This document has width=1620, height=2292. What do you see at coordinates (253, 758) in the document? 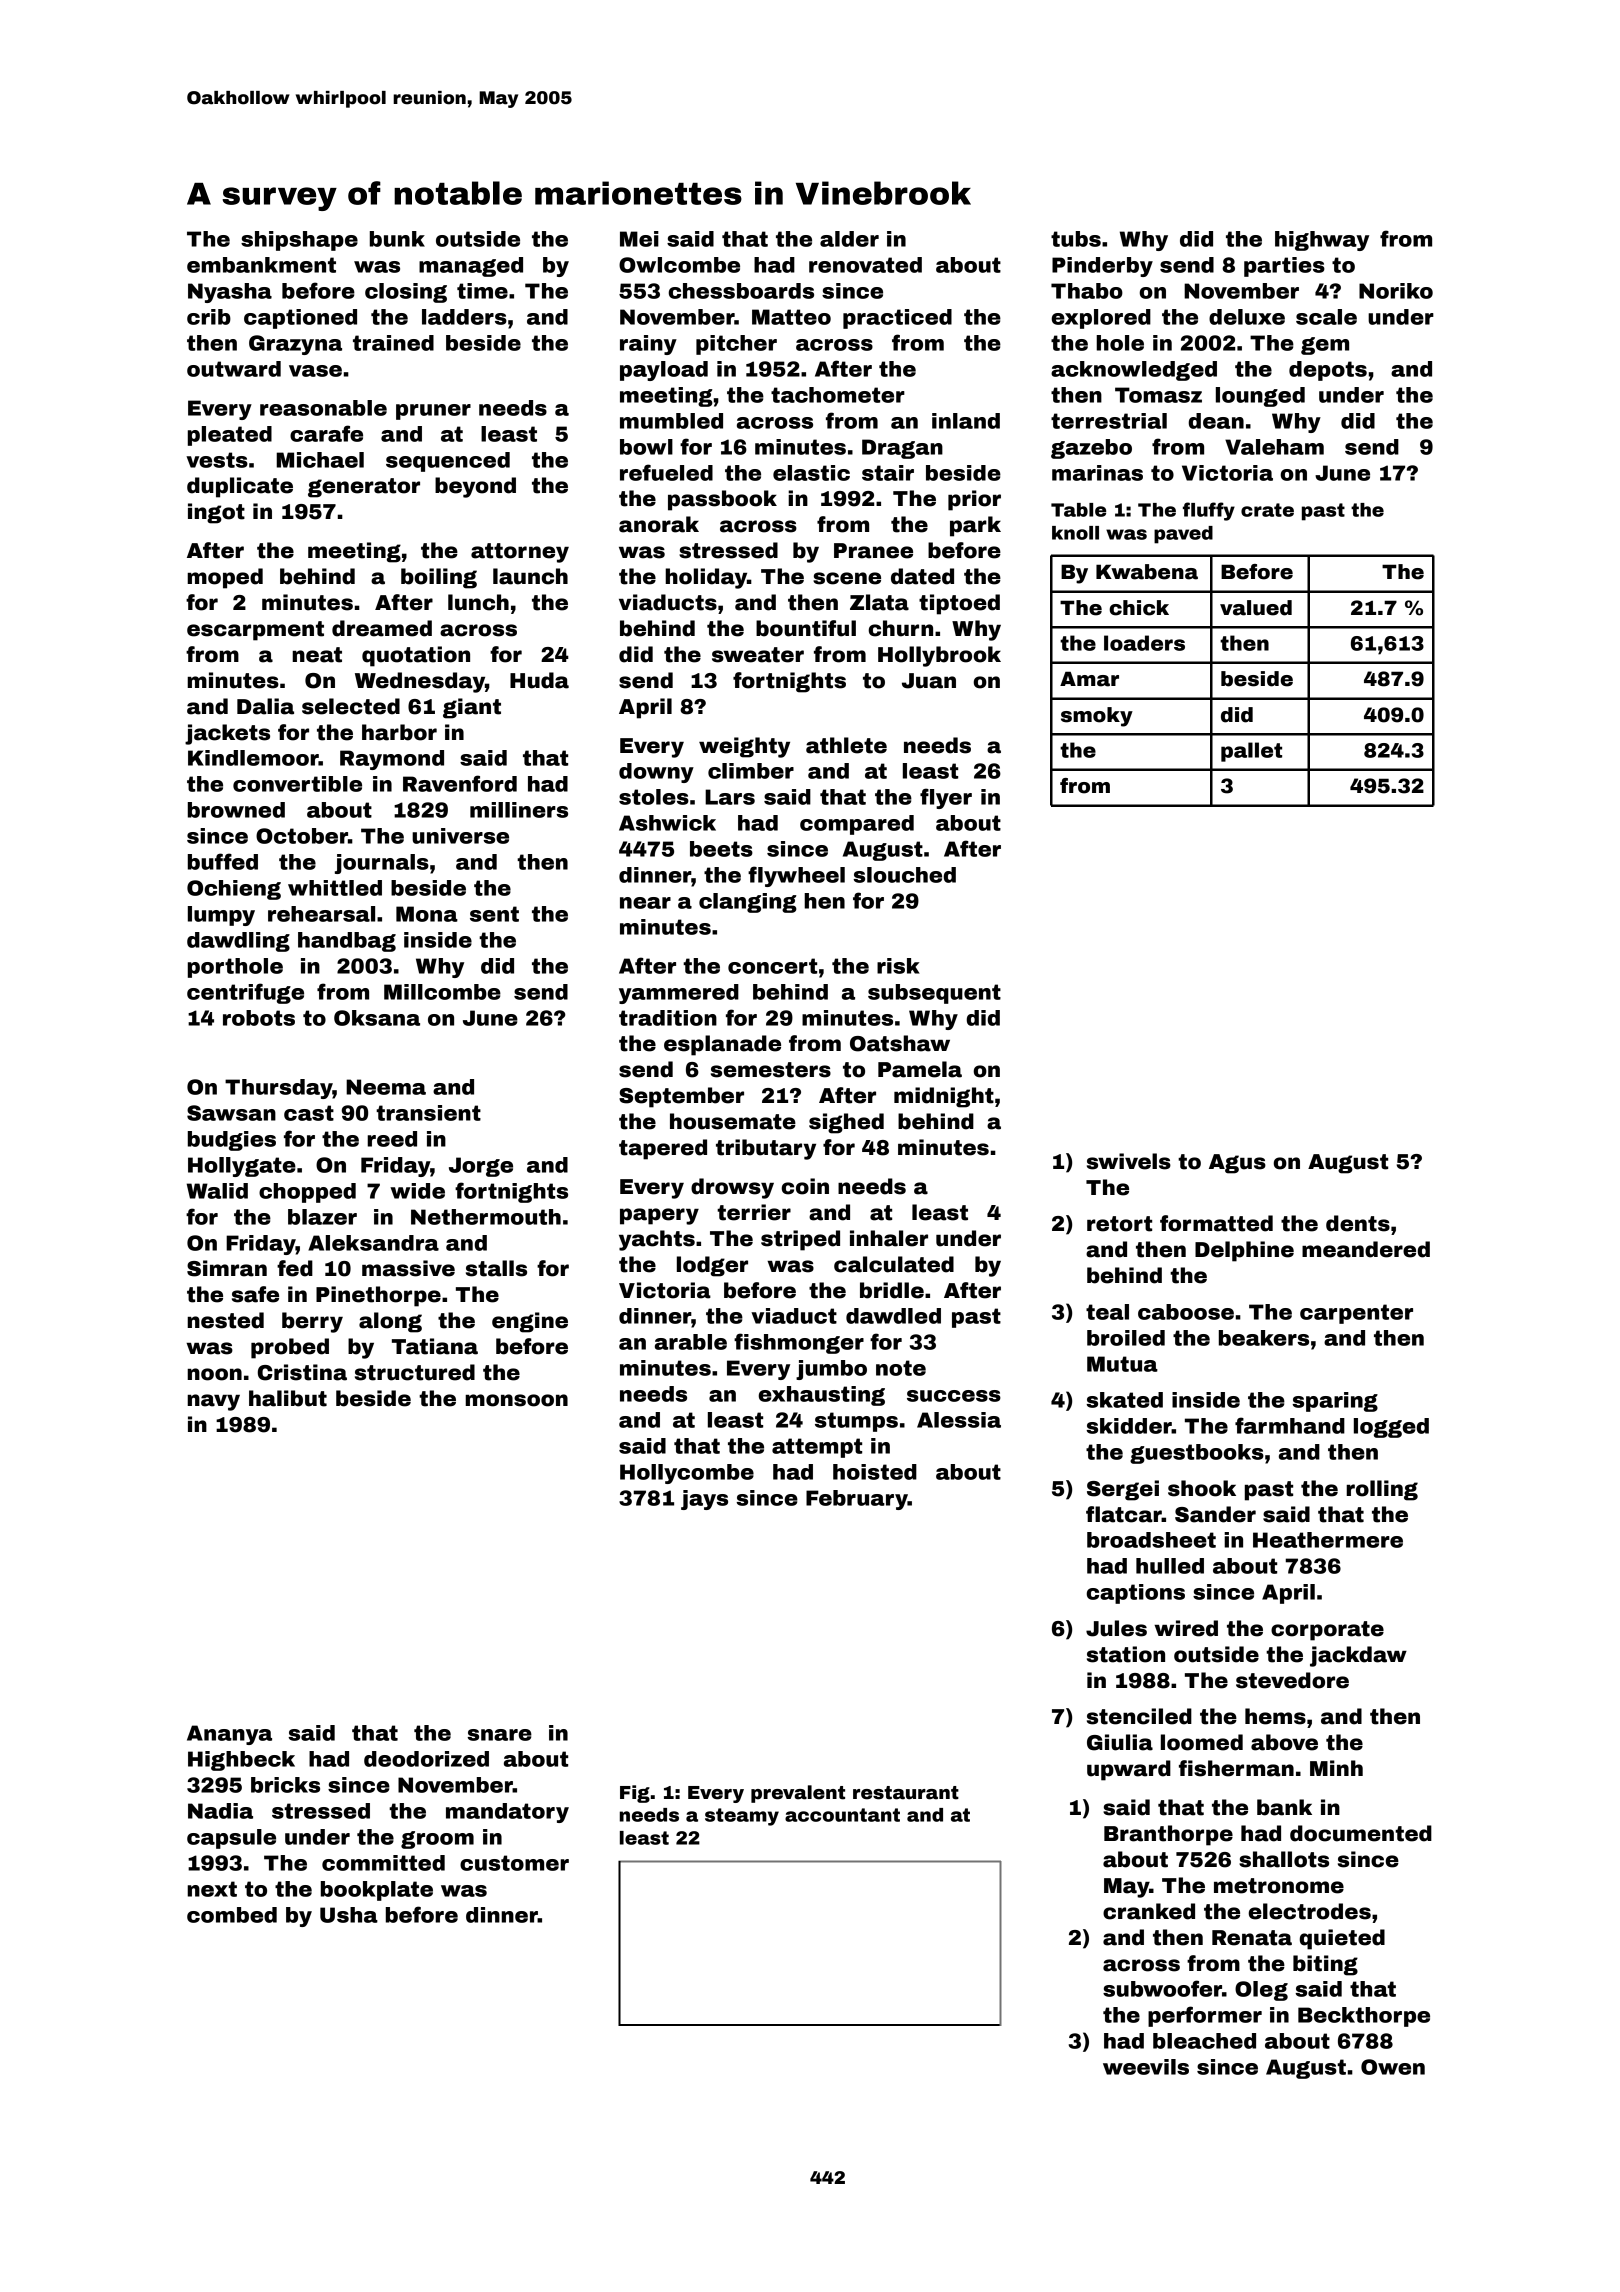
I see `Kindlemoor` at bounding box center [253, 758].
